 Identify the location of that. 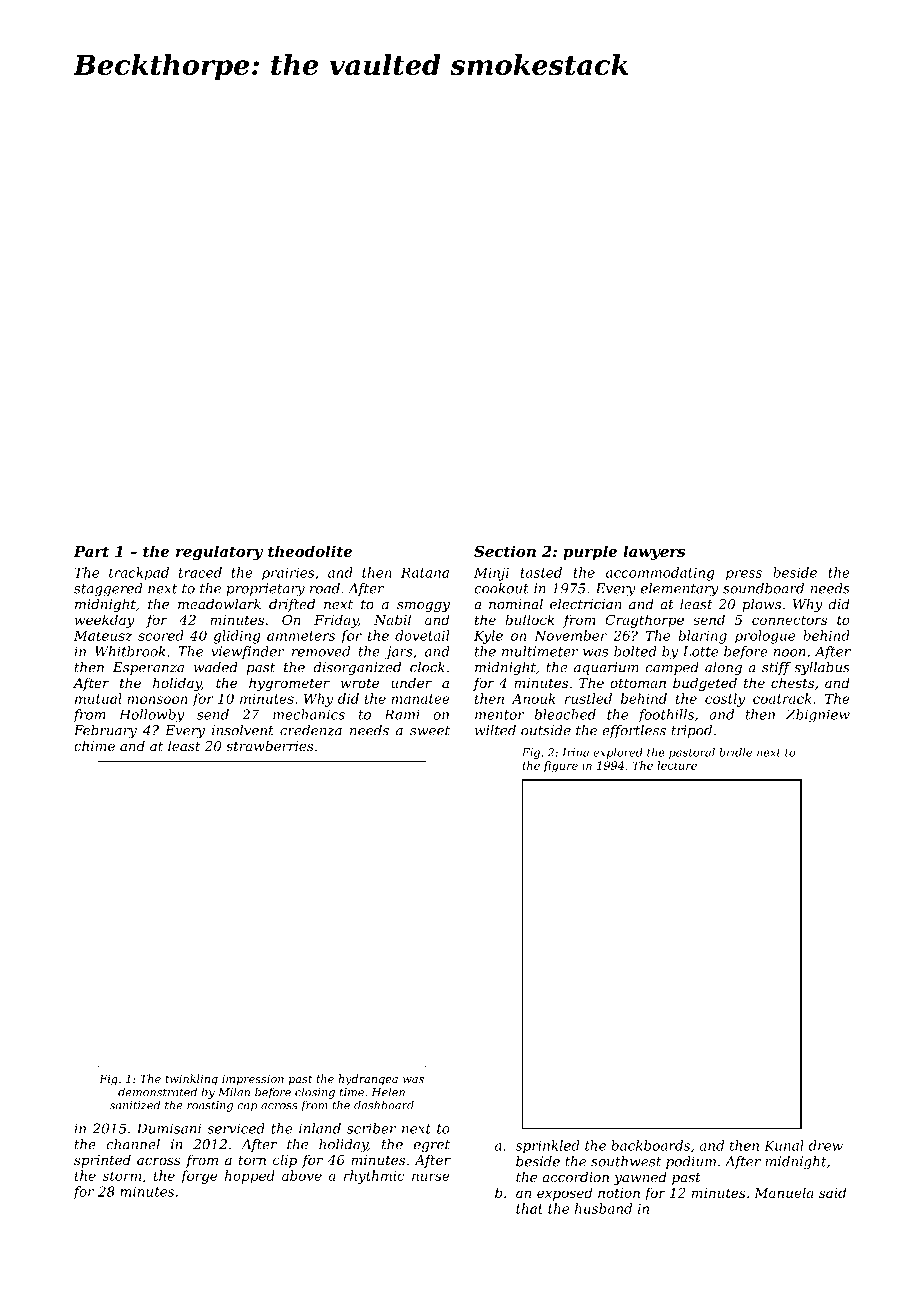
(529, 1208).
